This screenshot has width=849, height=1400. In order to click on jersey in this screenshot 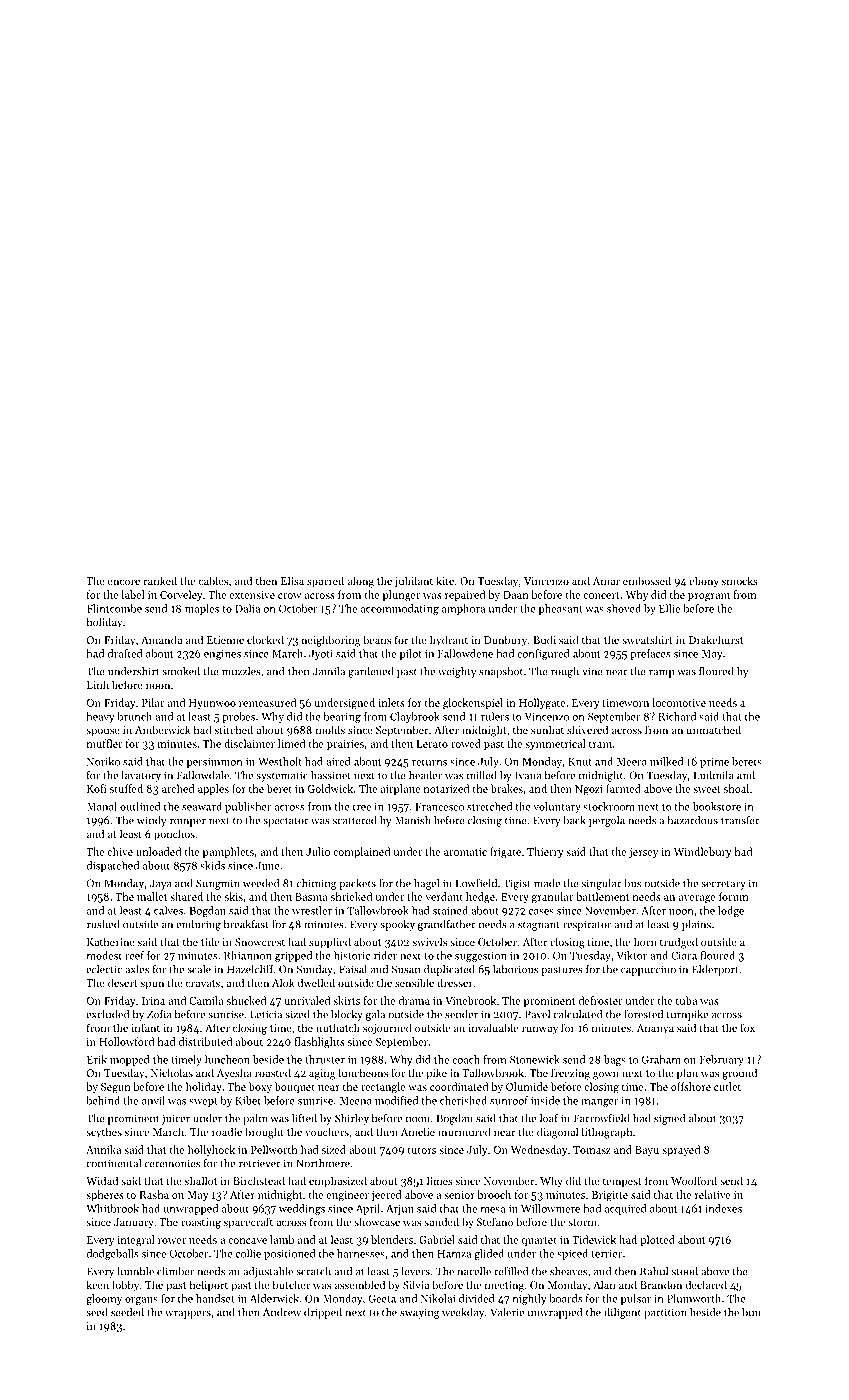, I will do `click(643, 853)`.
